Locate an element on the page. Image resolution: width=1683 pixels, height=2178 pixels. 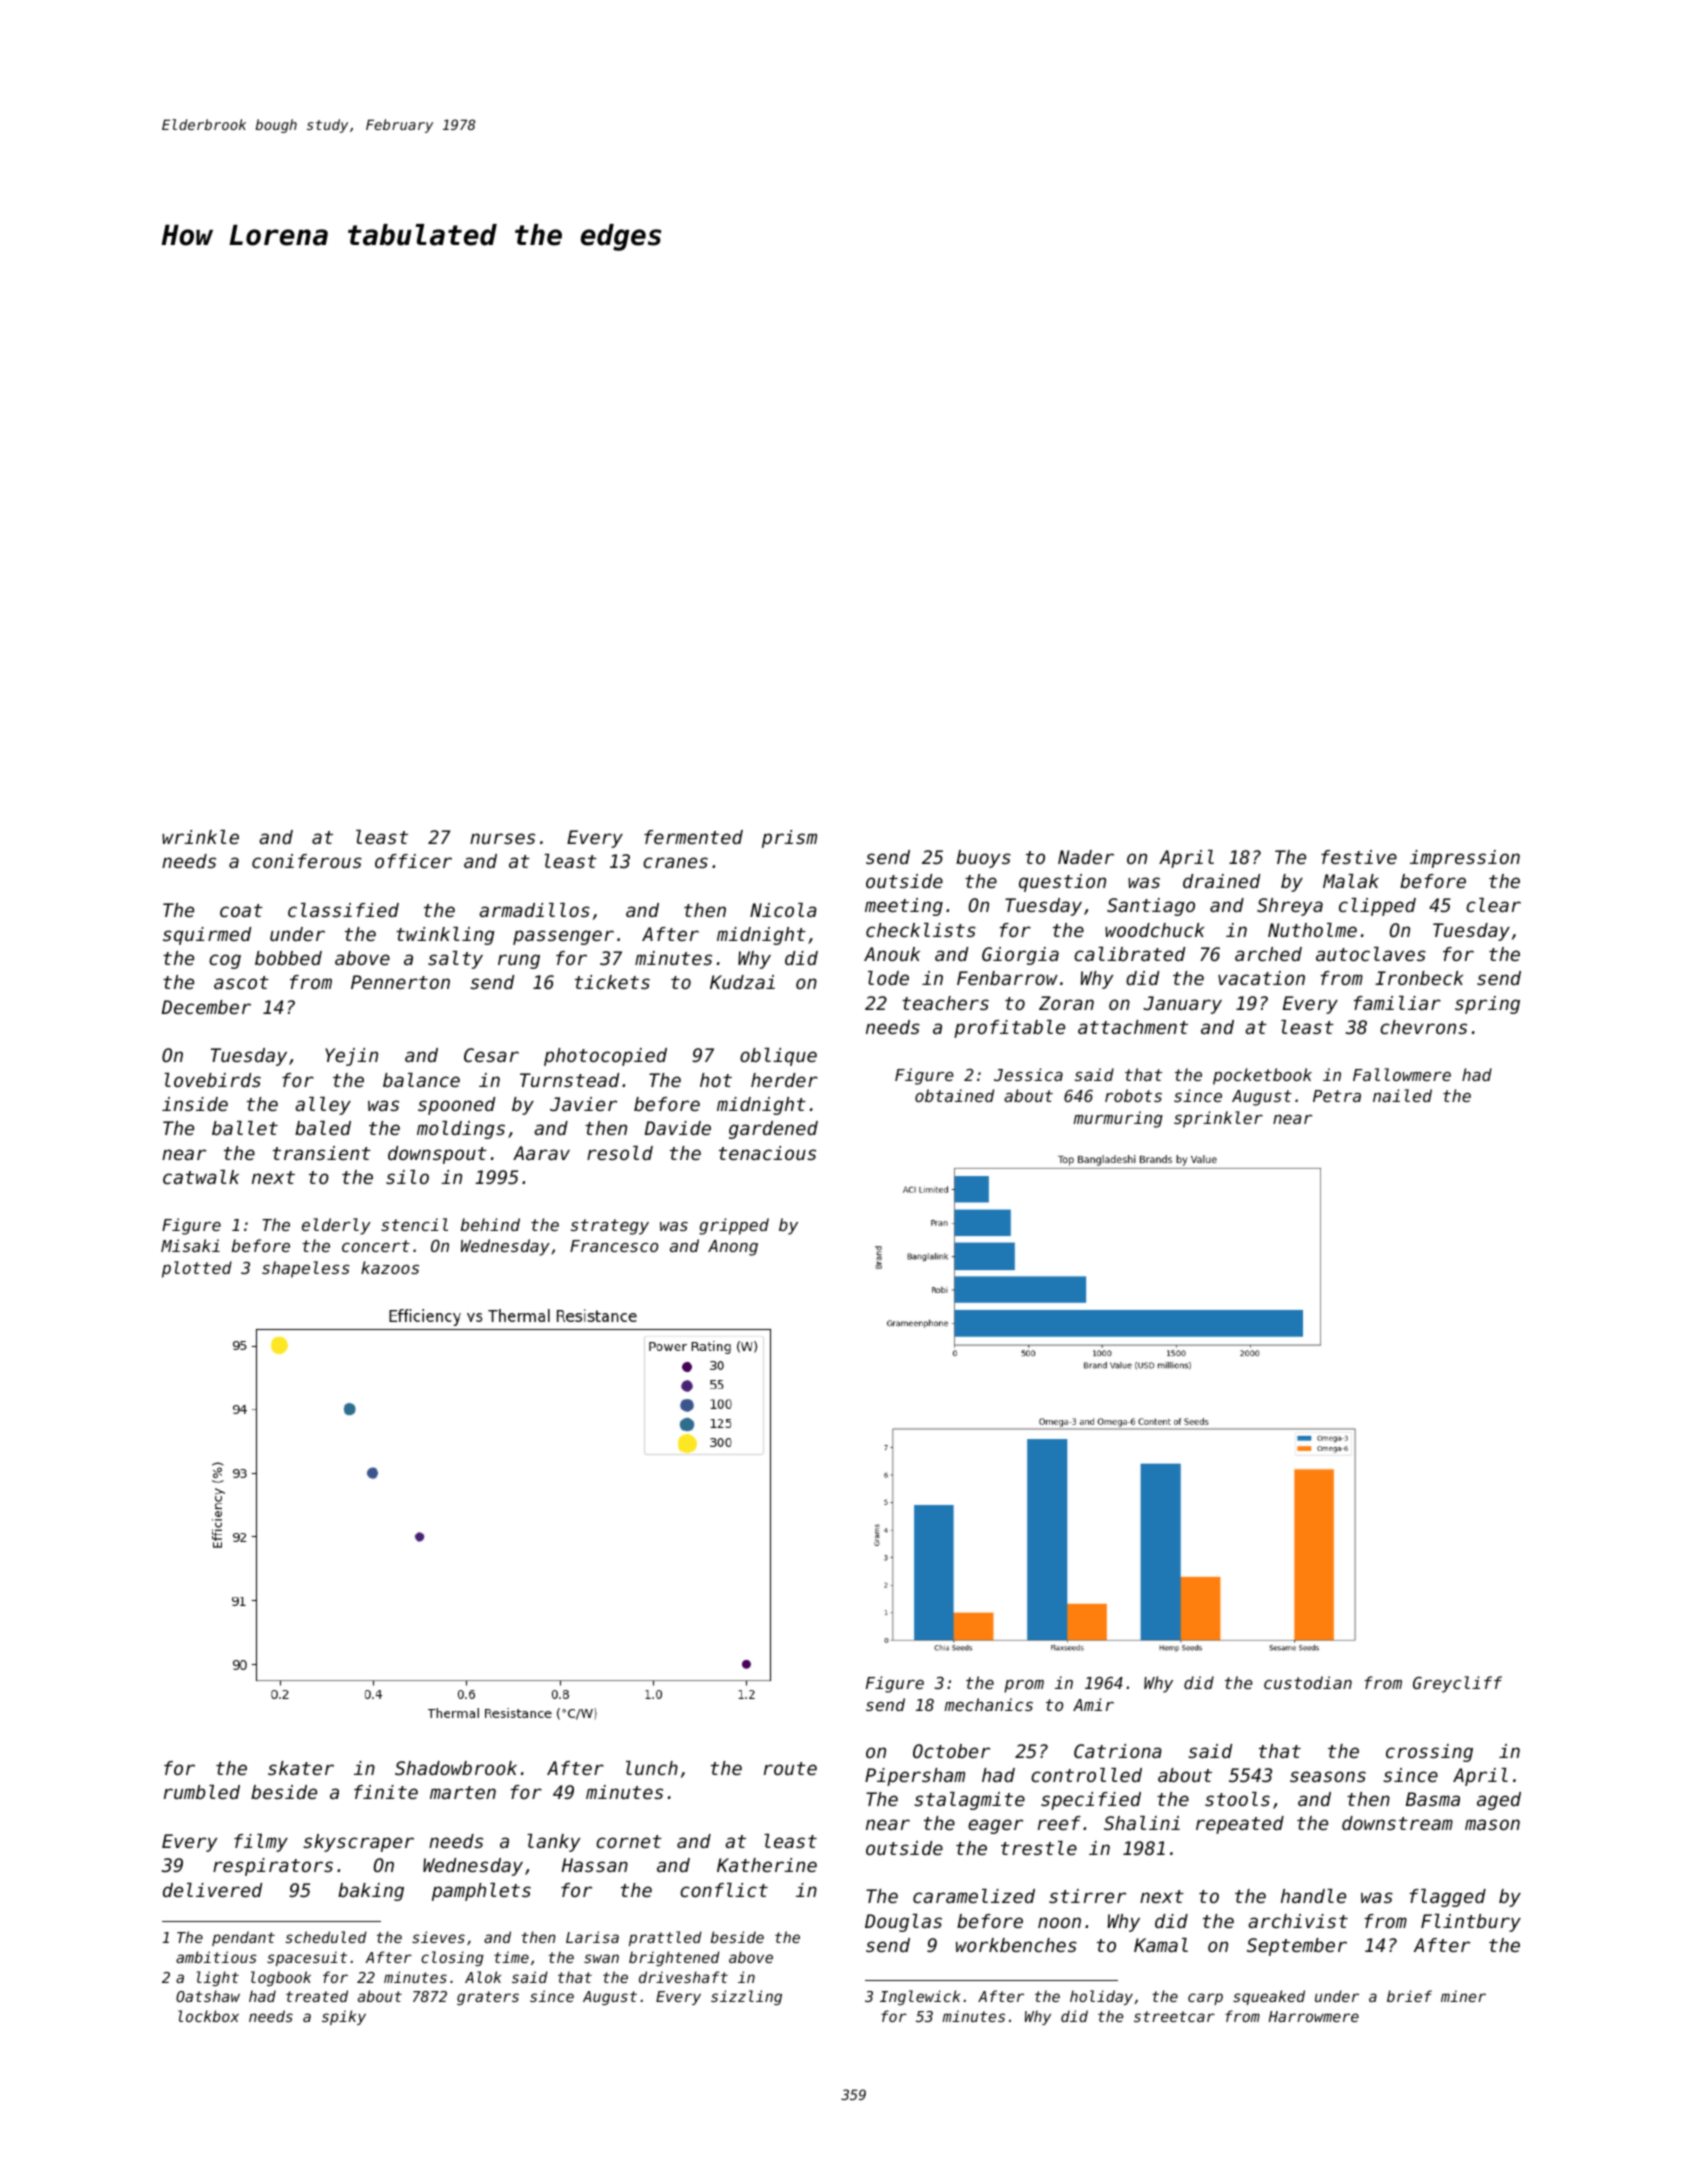
Greycliff is located at coordinates (1457, 1684).
